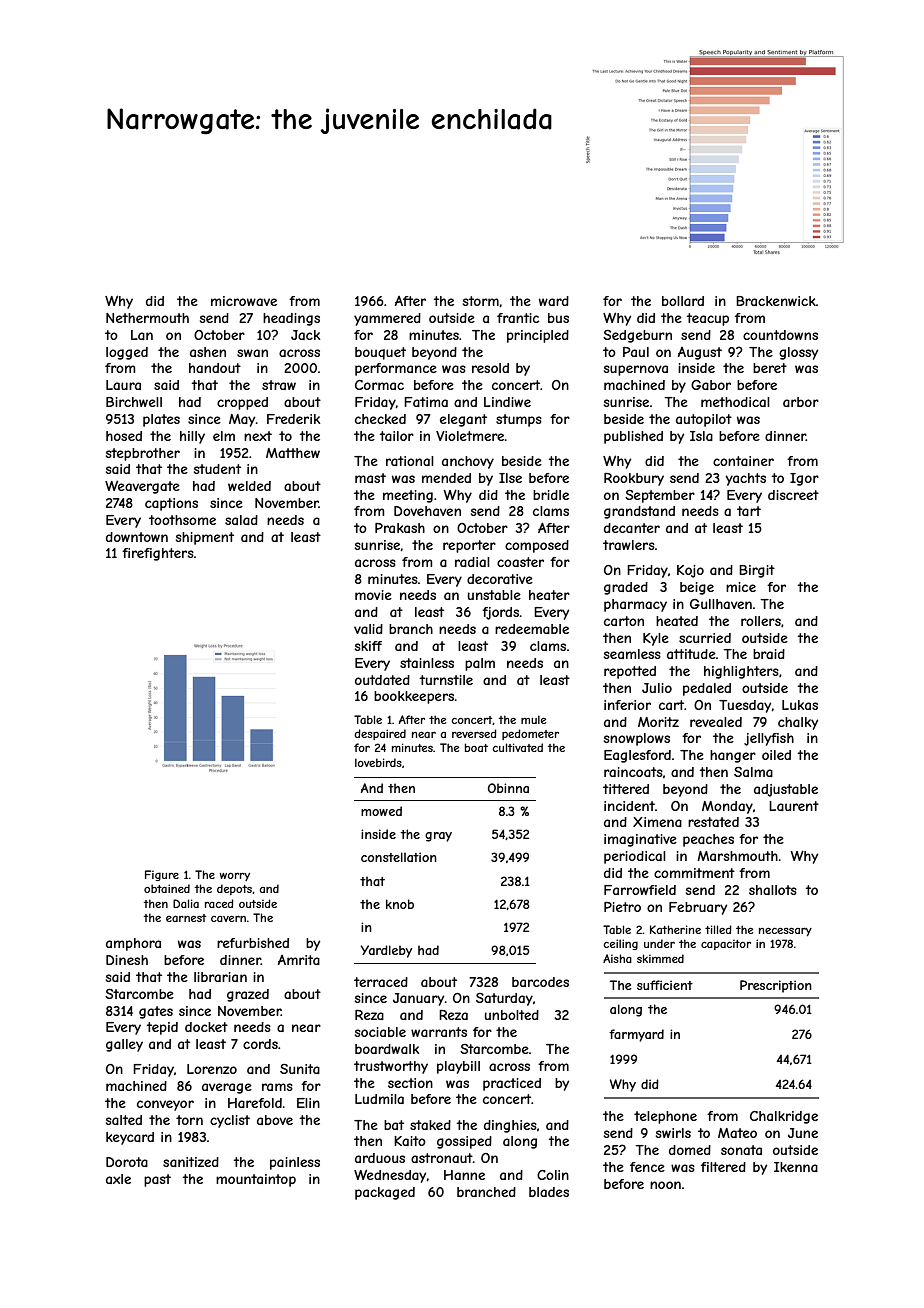 The width and height of the image is (924, 1308). What do you see at coordinates (665, 1185) in the image?
I see `noon` at bounding box center [665, 1185].
